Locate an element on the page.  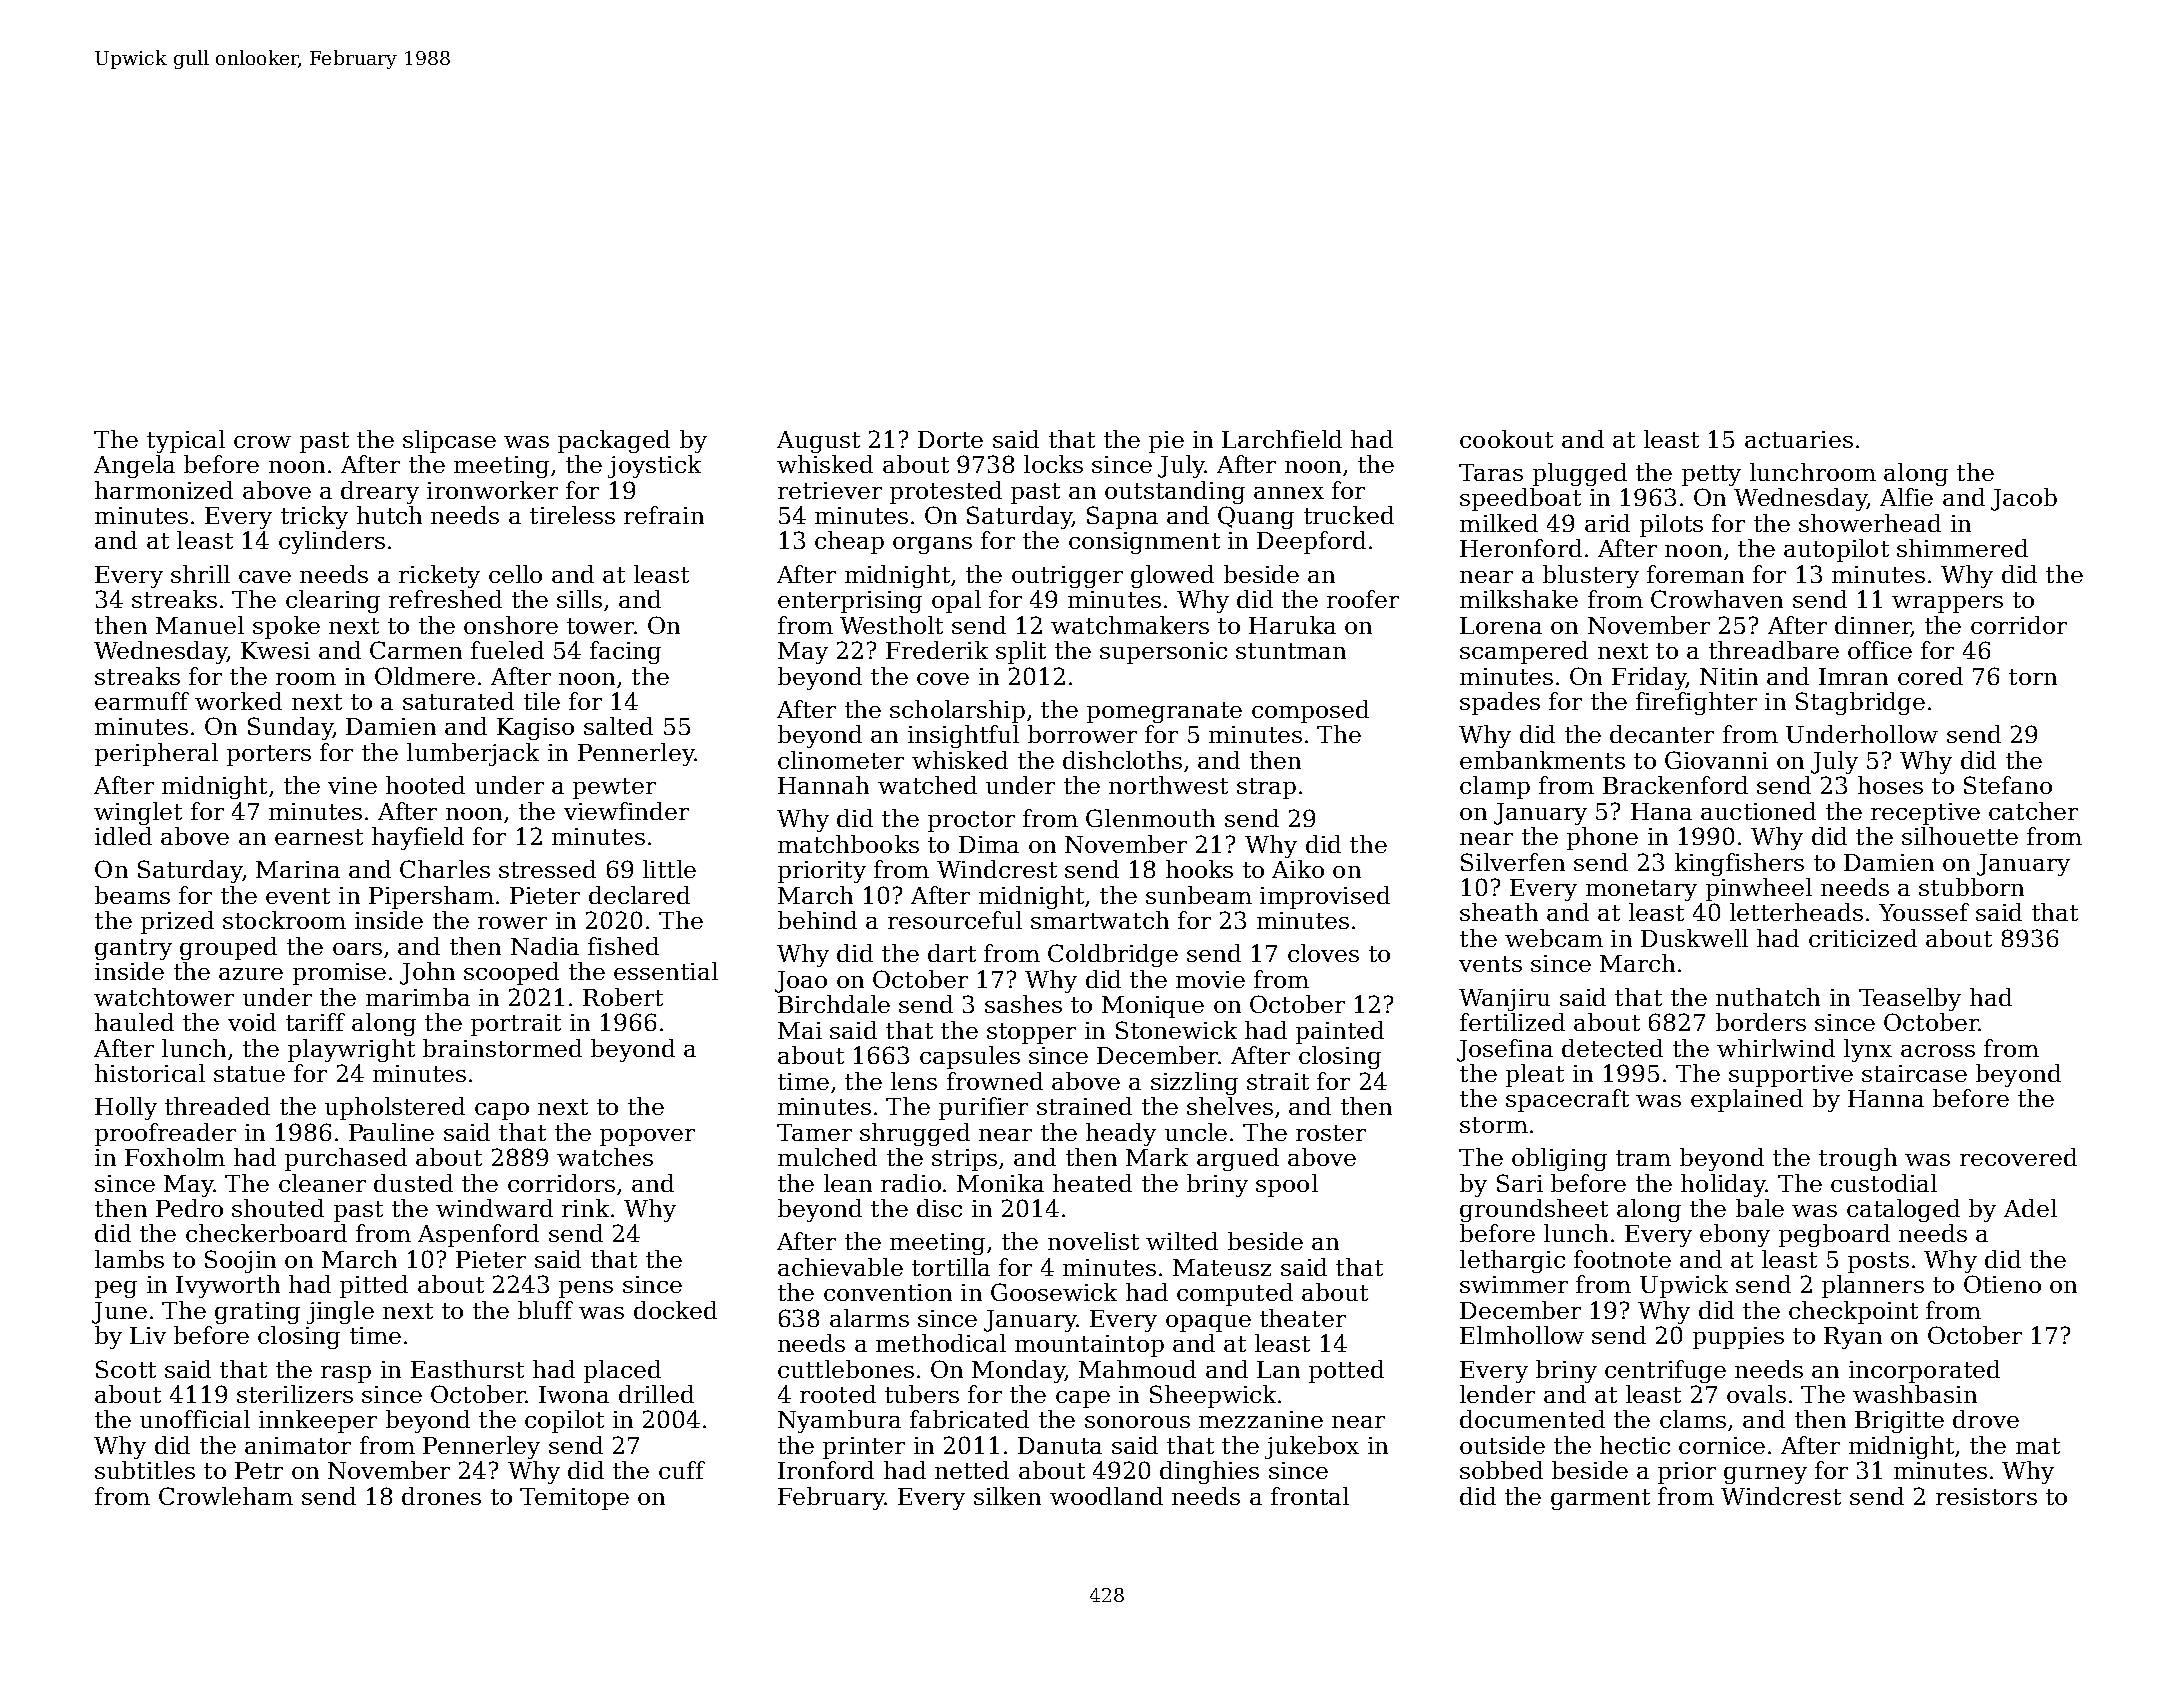
Kagiso is located at coordinates (535, 729).
